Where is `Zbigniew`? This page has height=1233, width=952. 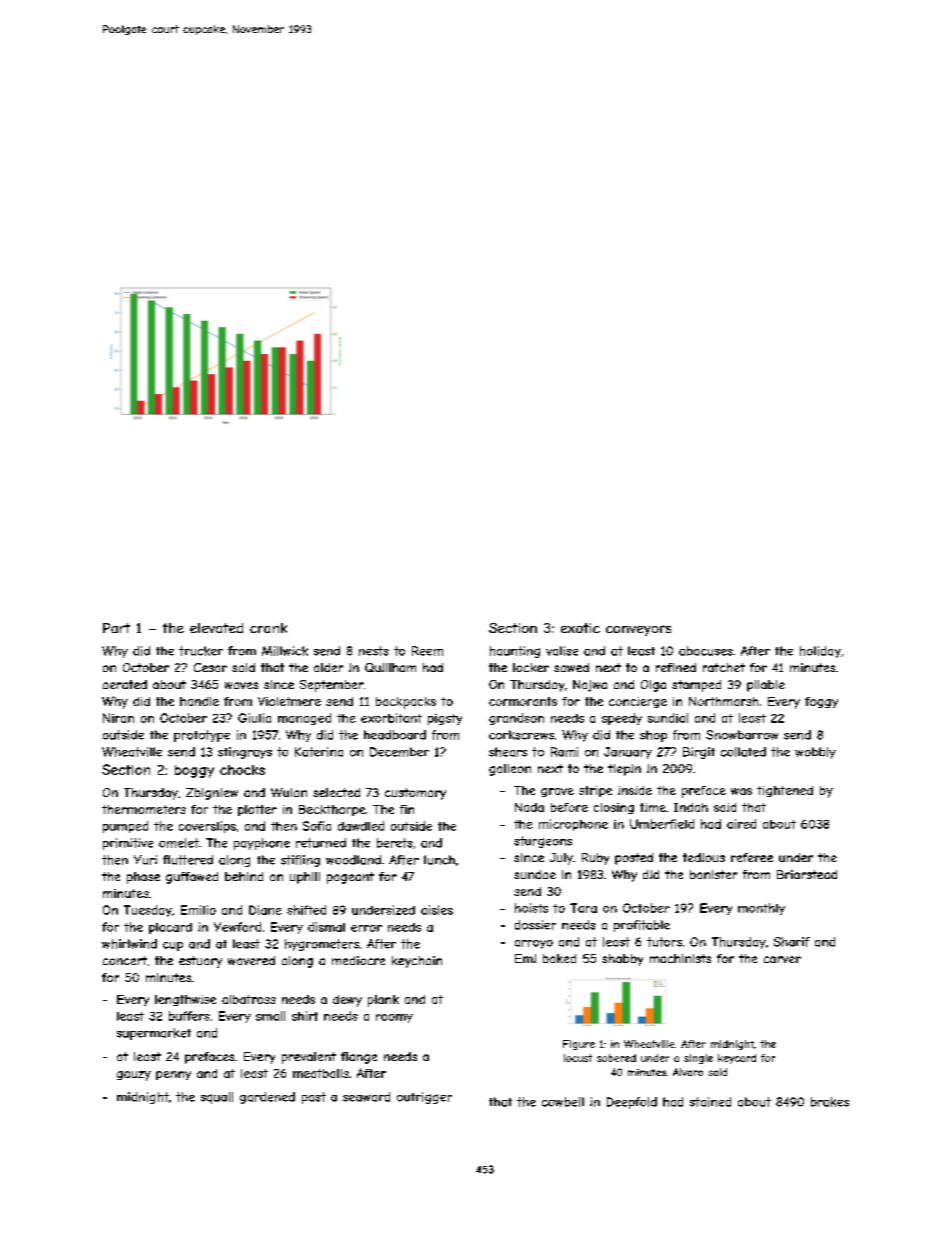 Zbigniew is located at coordinates (212, 794).
